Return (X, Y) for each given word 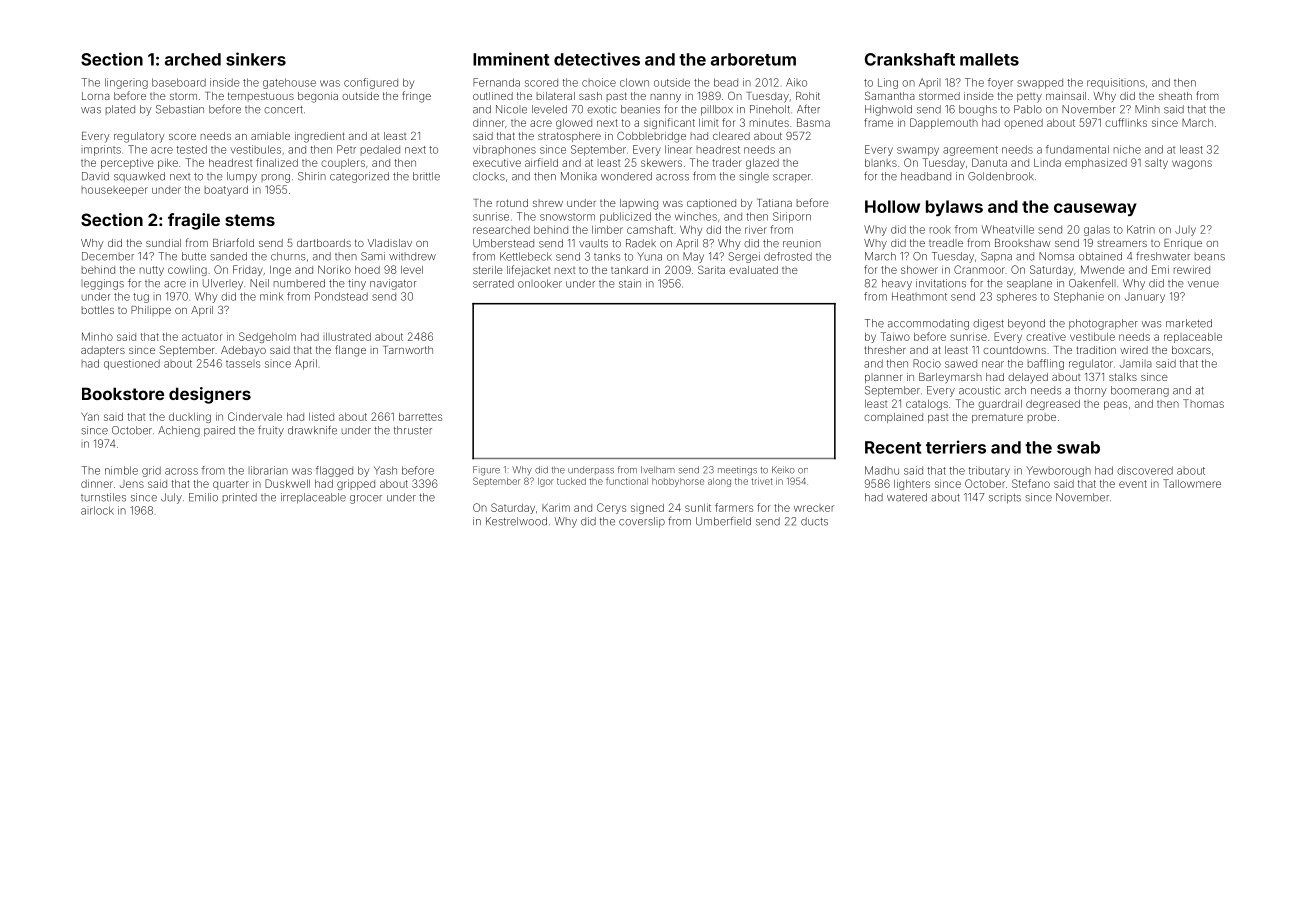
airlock (97, 510)
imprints (101, 150)
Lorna (96, 96)
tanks (607, 257)
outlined (493, 96)
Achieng (179, 431)
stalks (1123, 377)
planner (883, 378)
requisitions (1116, 83)
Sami (373, 256)
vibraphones (504, 150)
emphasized (1096, 163)
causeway (1095, 210)
